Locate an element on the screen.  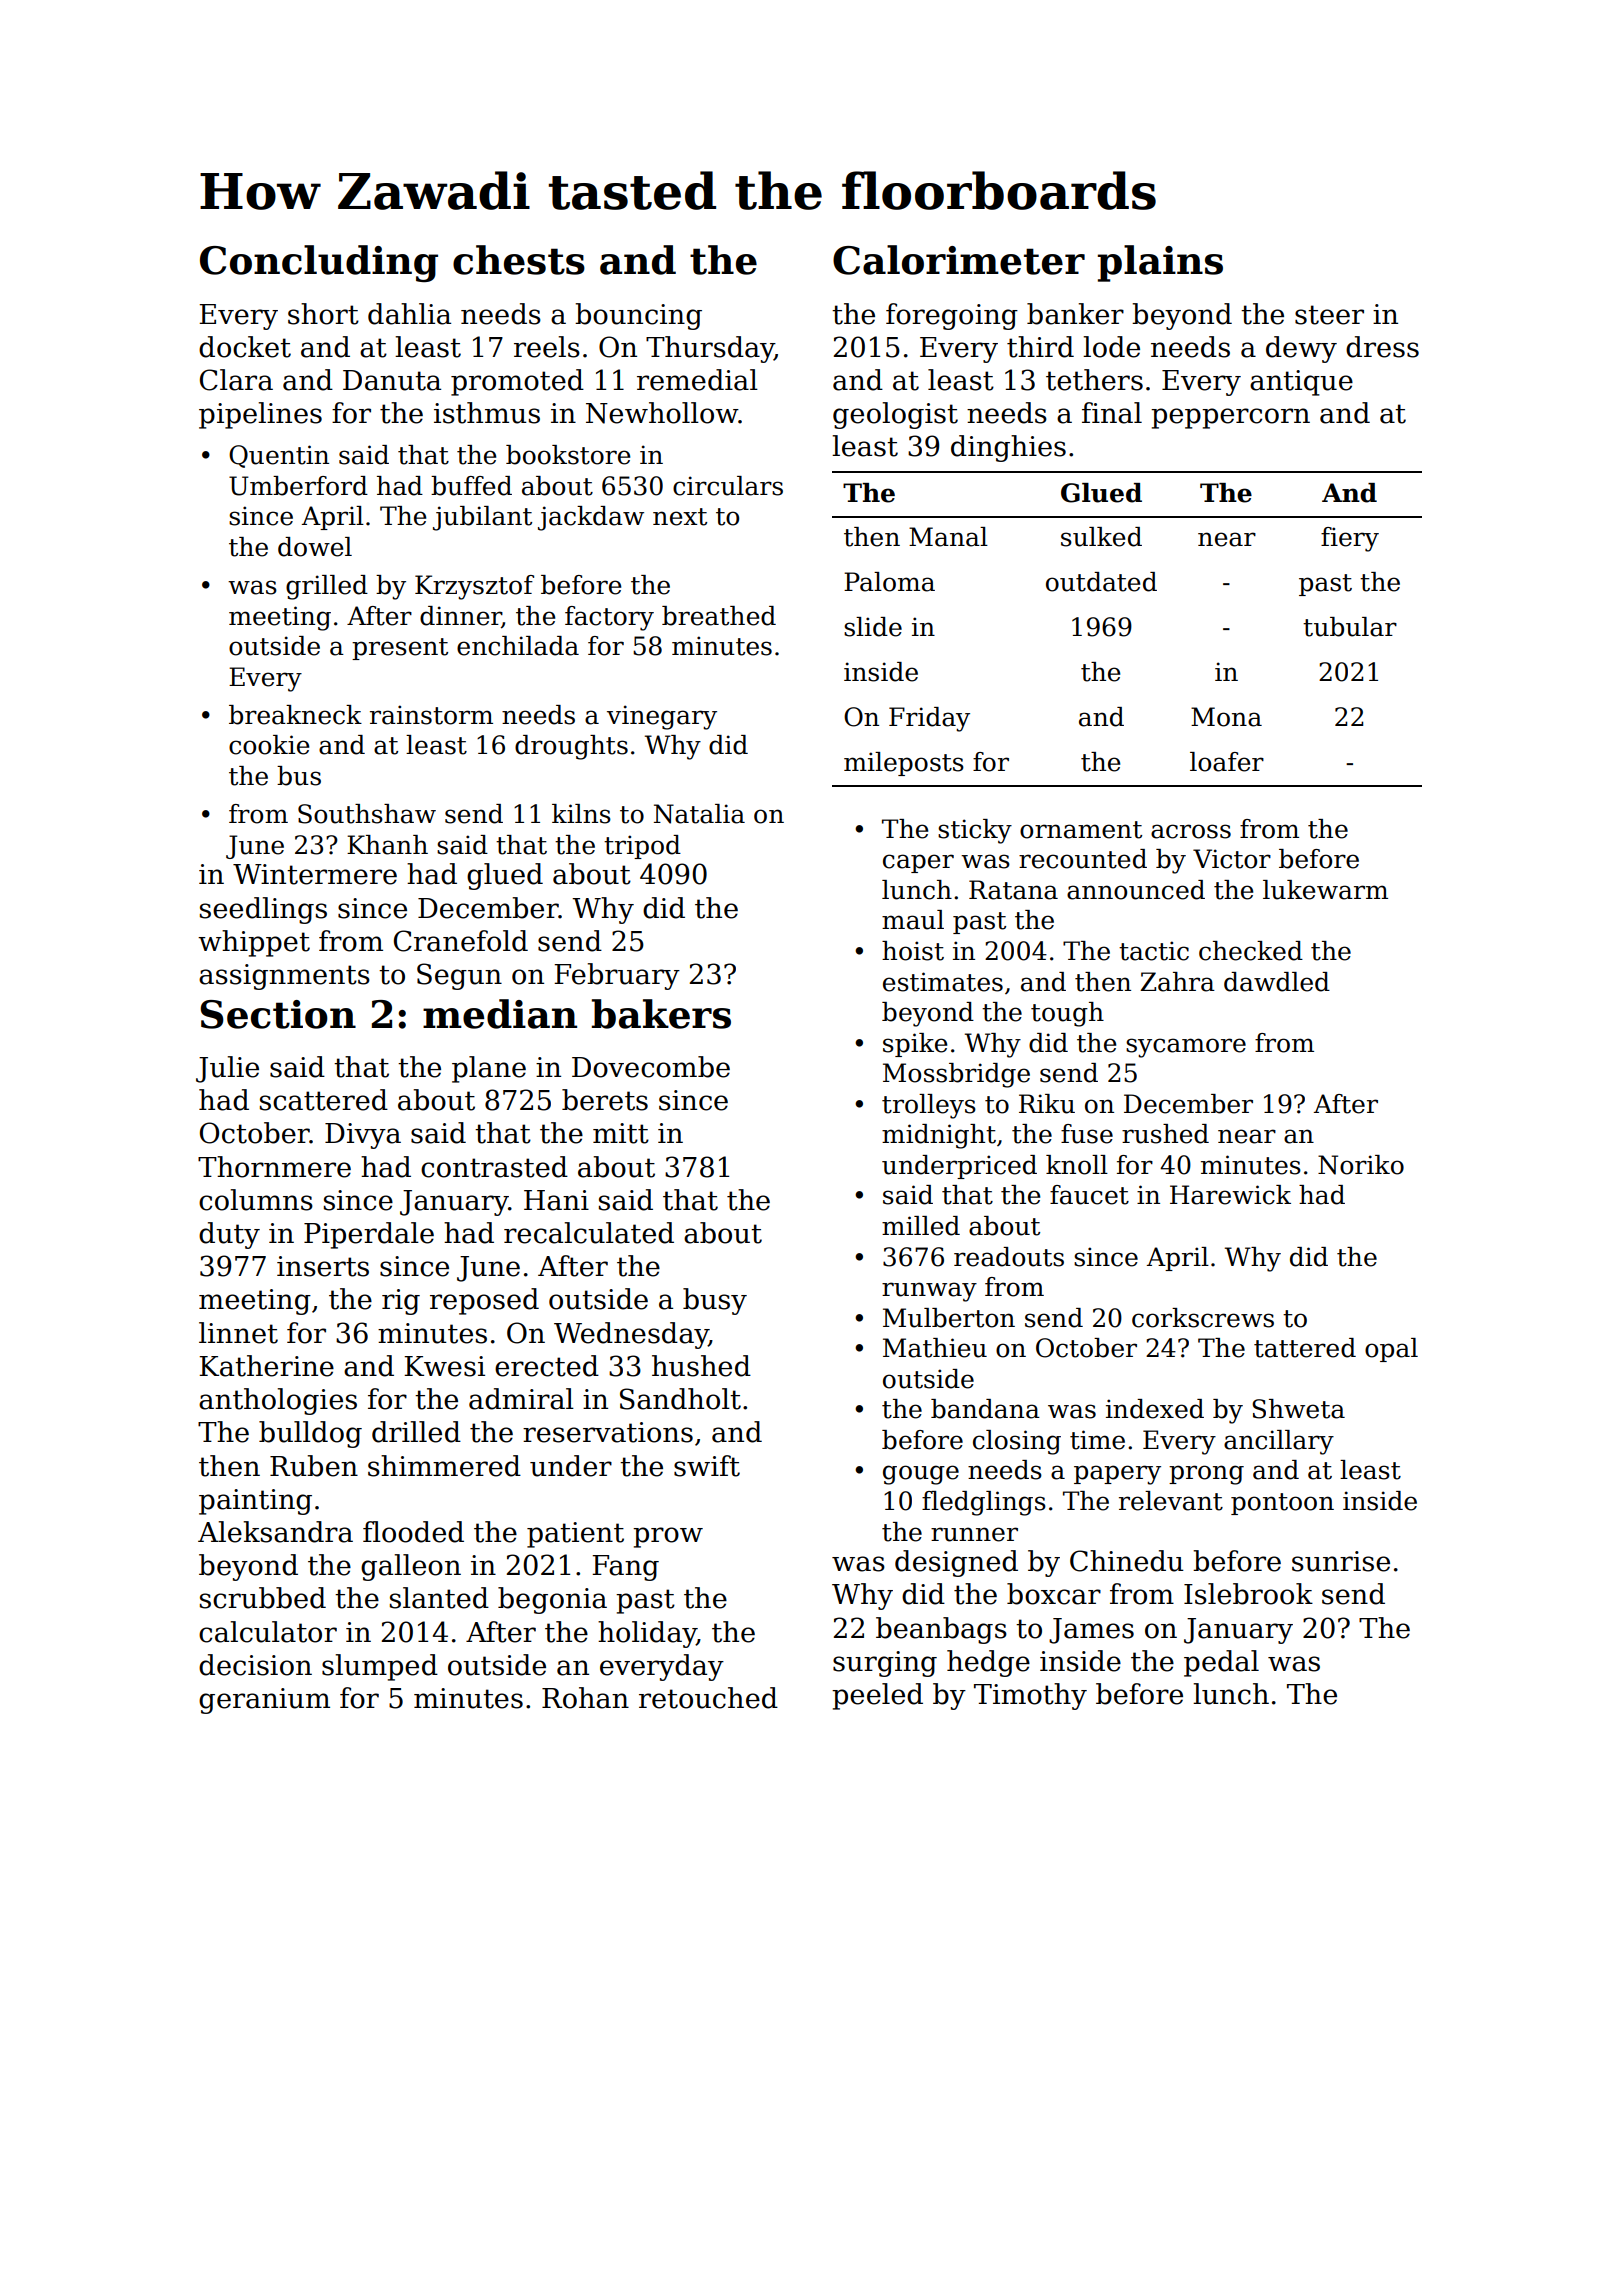
drilled is located at coordinates (416, 1432).
